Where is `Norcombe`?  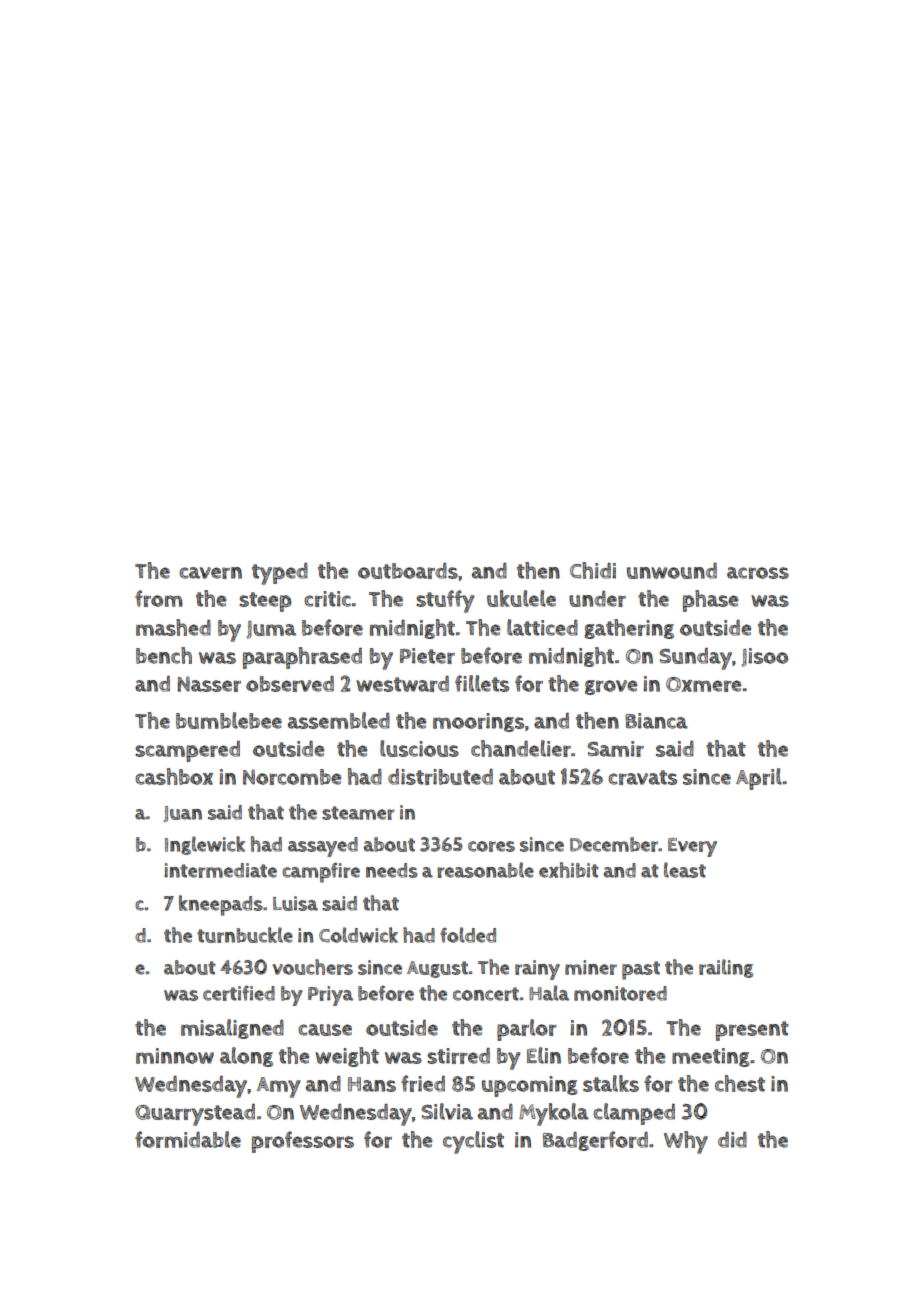
Norcombe is located at coordinates (292, 777).
